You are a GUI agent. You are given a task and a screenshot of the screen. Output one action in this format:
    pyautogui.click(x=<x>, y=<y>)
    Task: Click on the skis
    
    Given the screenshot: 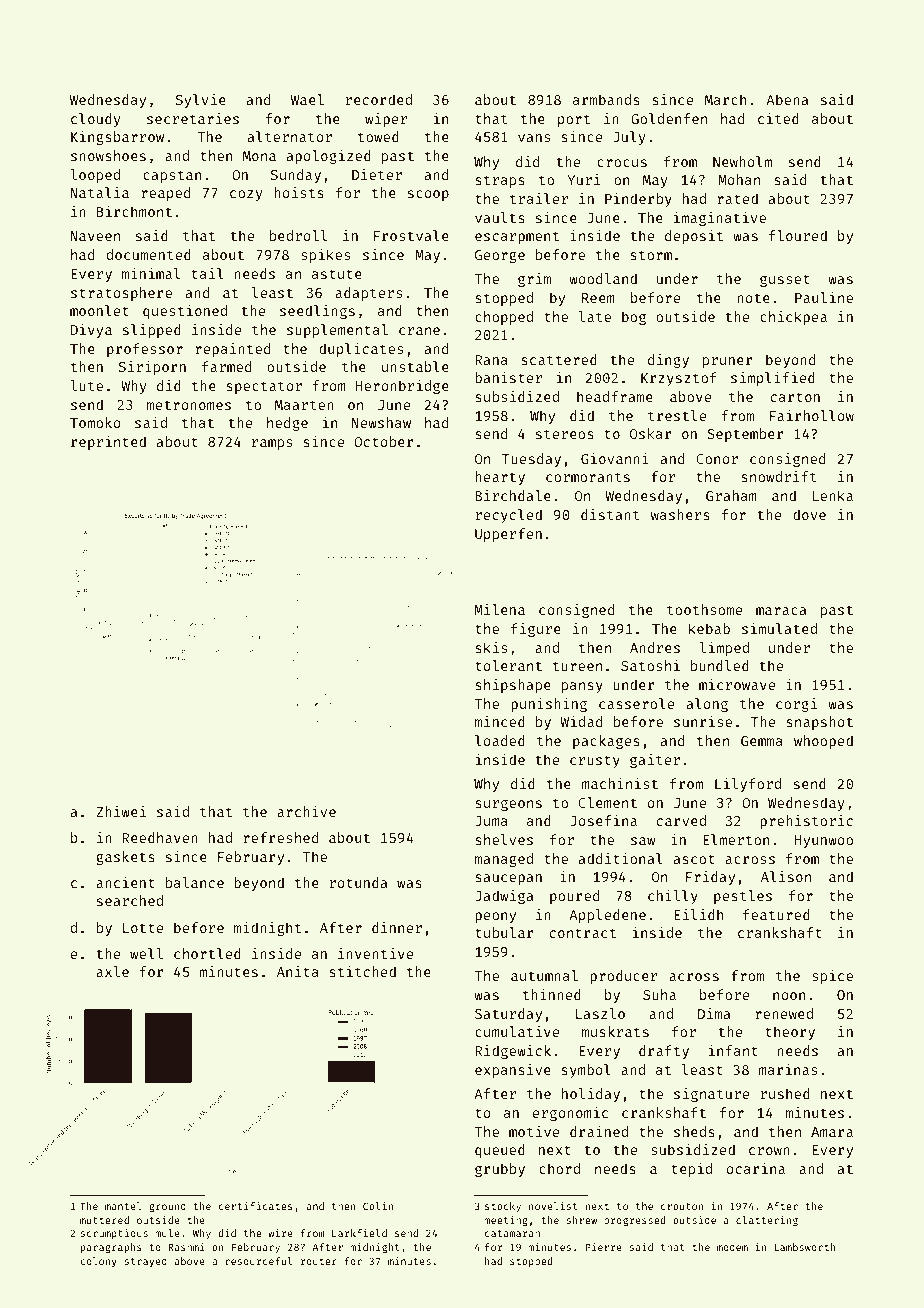 What is the action you would take?
    pyautogui.click(x=491, y=647)
